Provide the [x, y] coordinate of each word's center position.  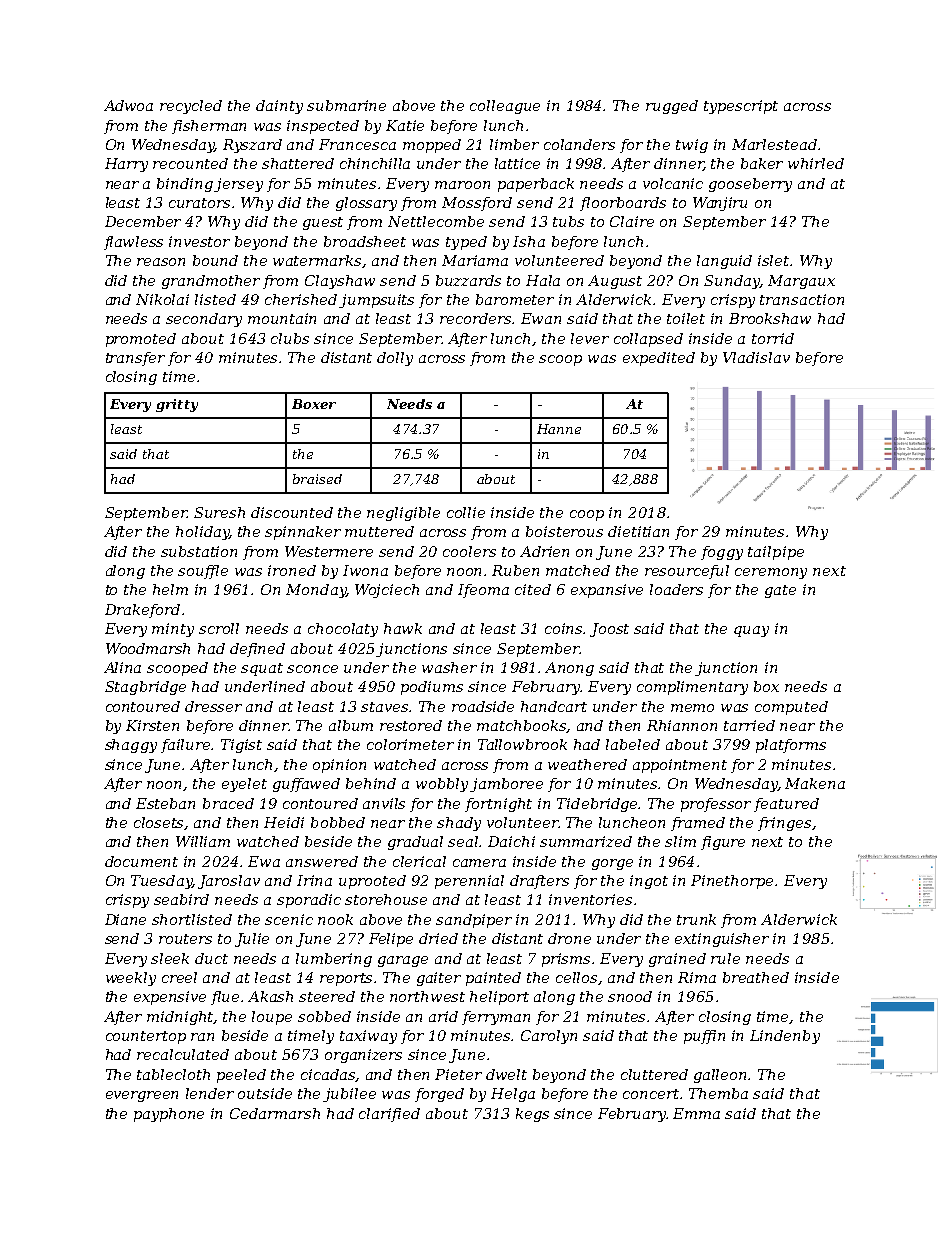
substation [199, 551]
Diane [125, 919]
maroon [462, 185]
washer [449, 667]
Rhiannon [682, 725]
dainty [279, 107]
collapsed [648, 340]
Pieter [458, 1074]
